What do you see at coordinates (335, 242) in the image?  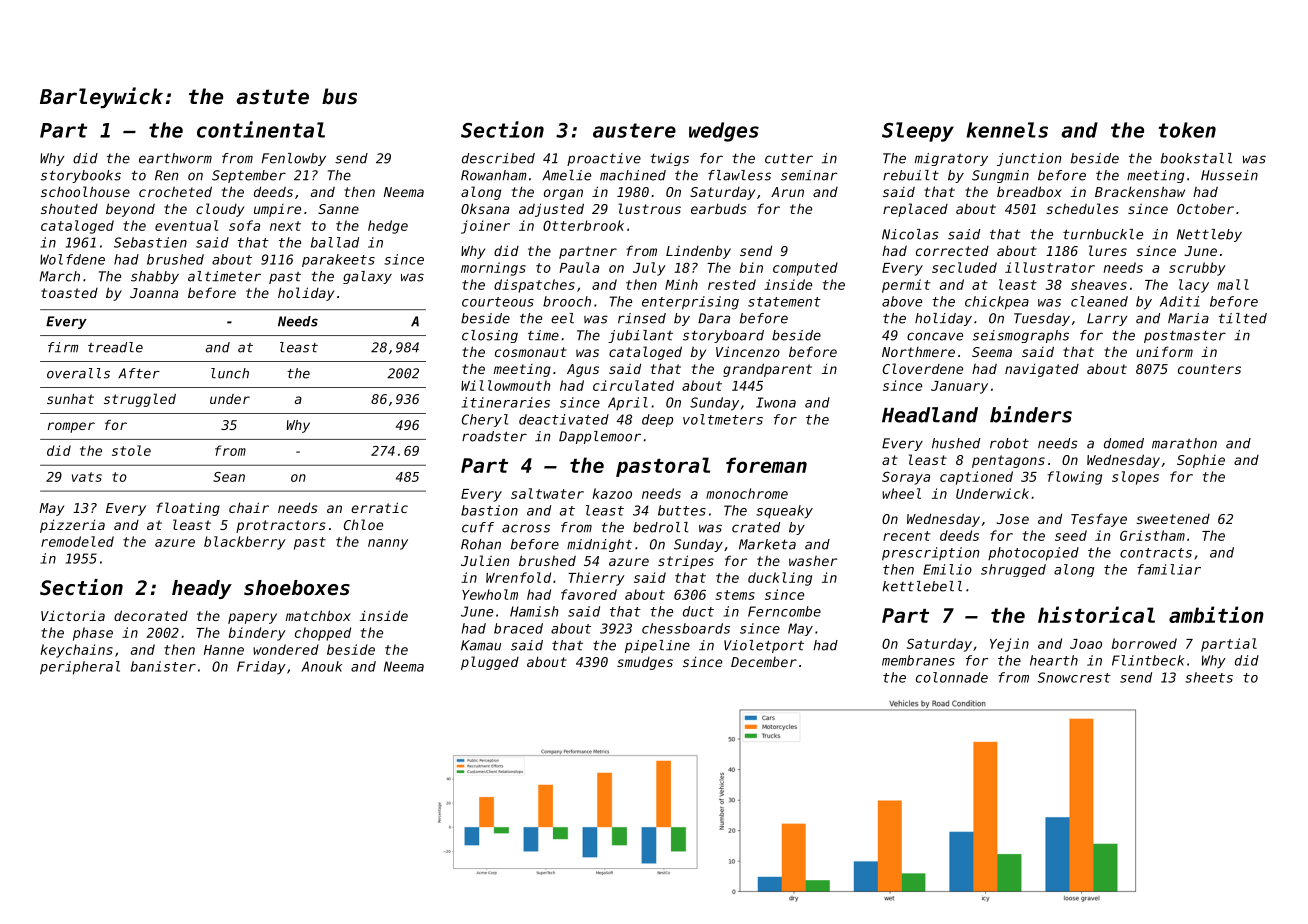 I see `ballad` at bounding box center [335, 242].
